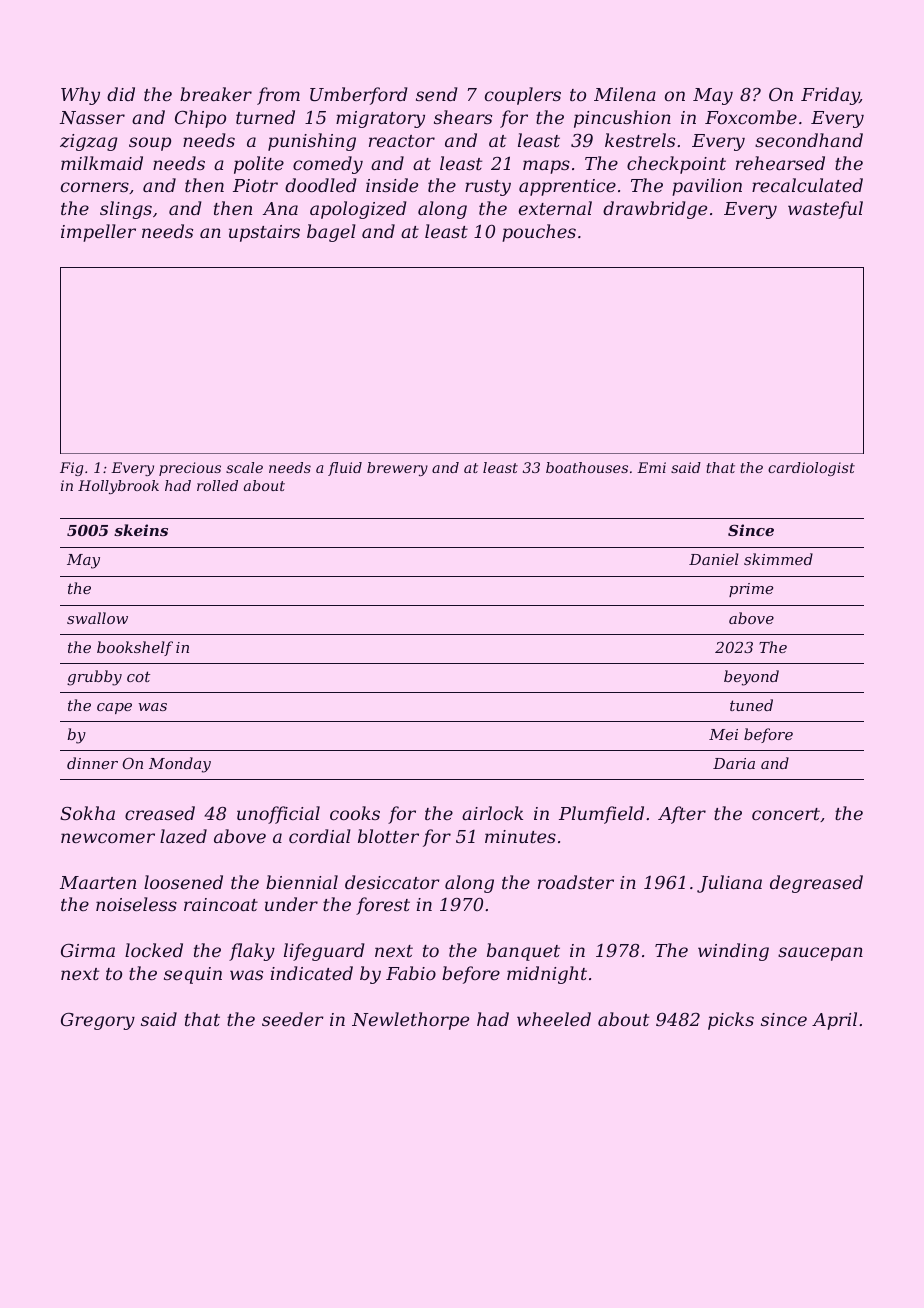  I want to click on Girma, so click(88, 950).
